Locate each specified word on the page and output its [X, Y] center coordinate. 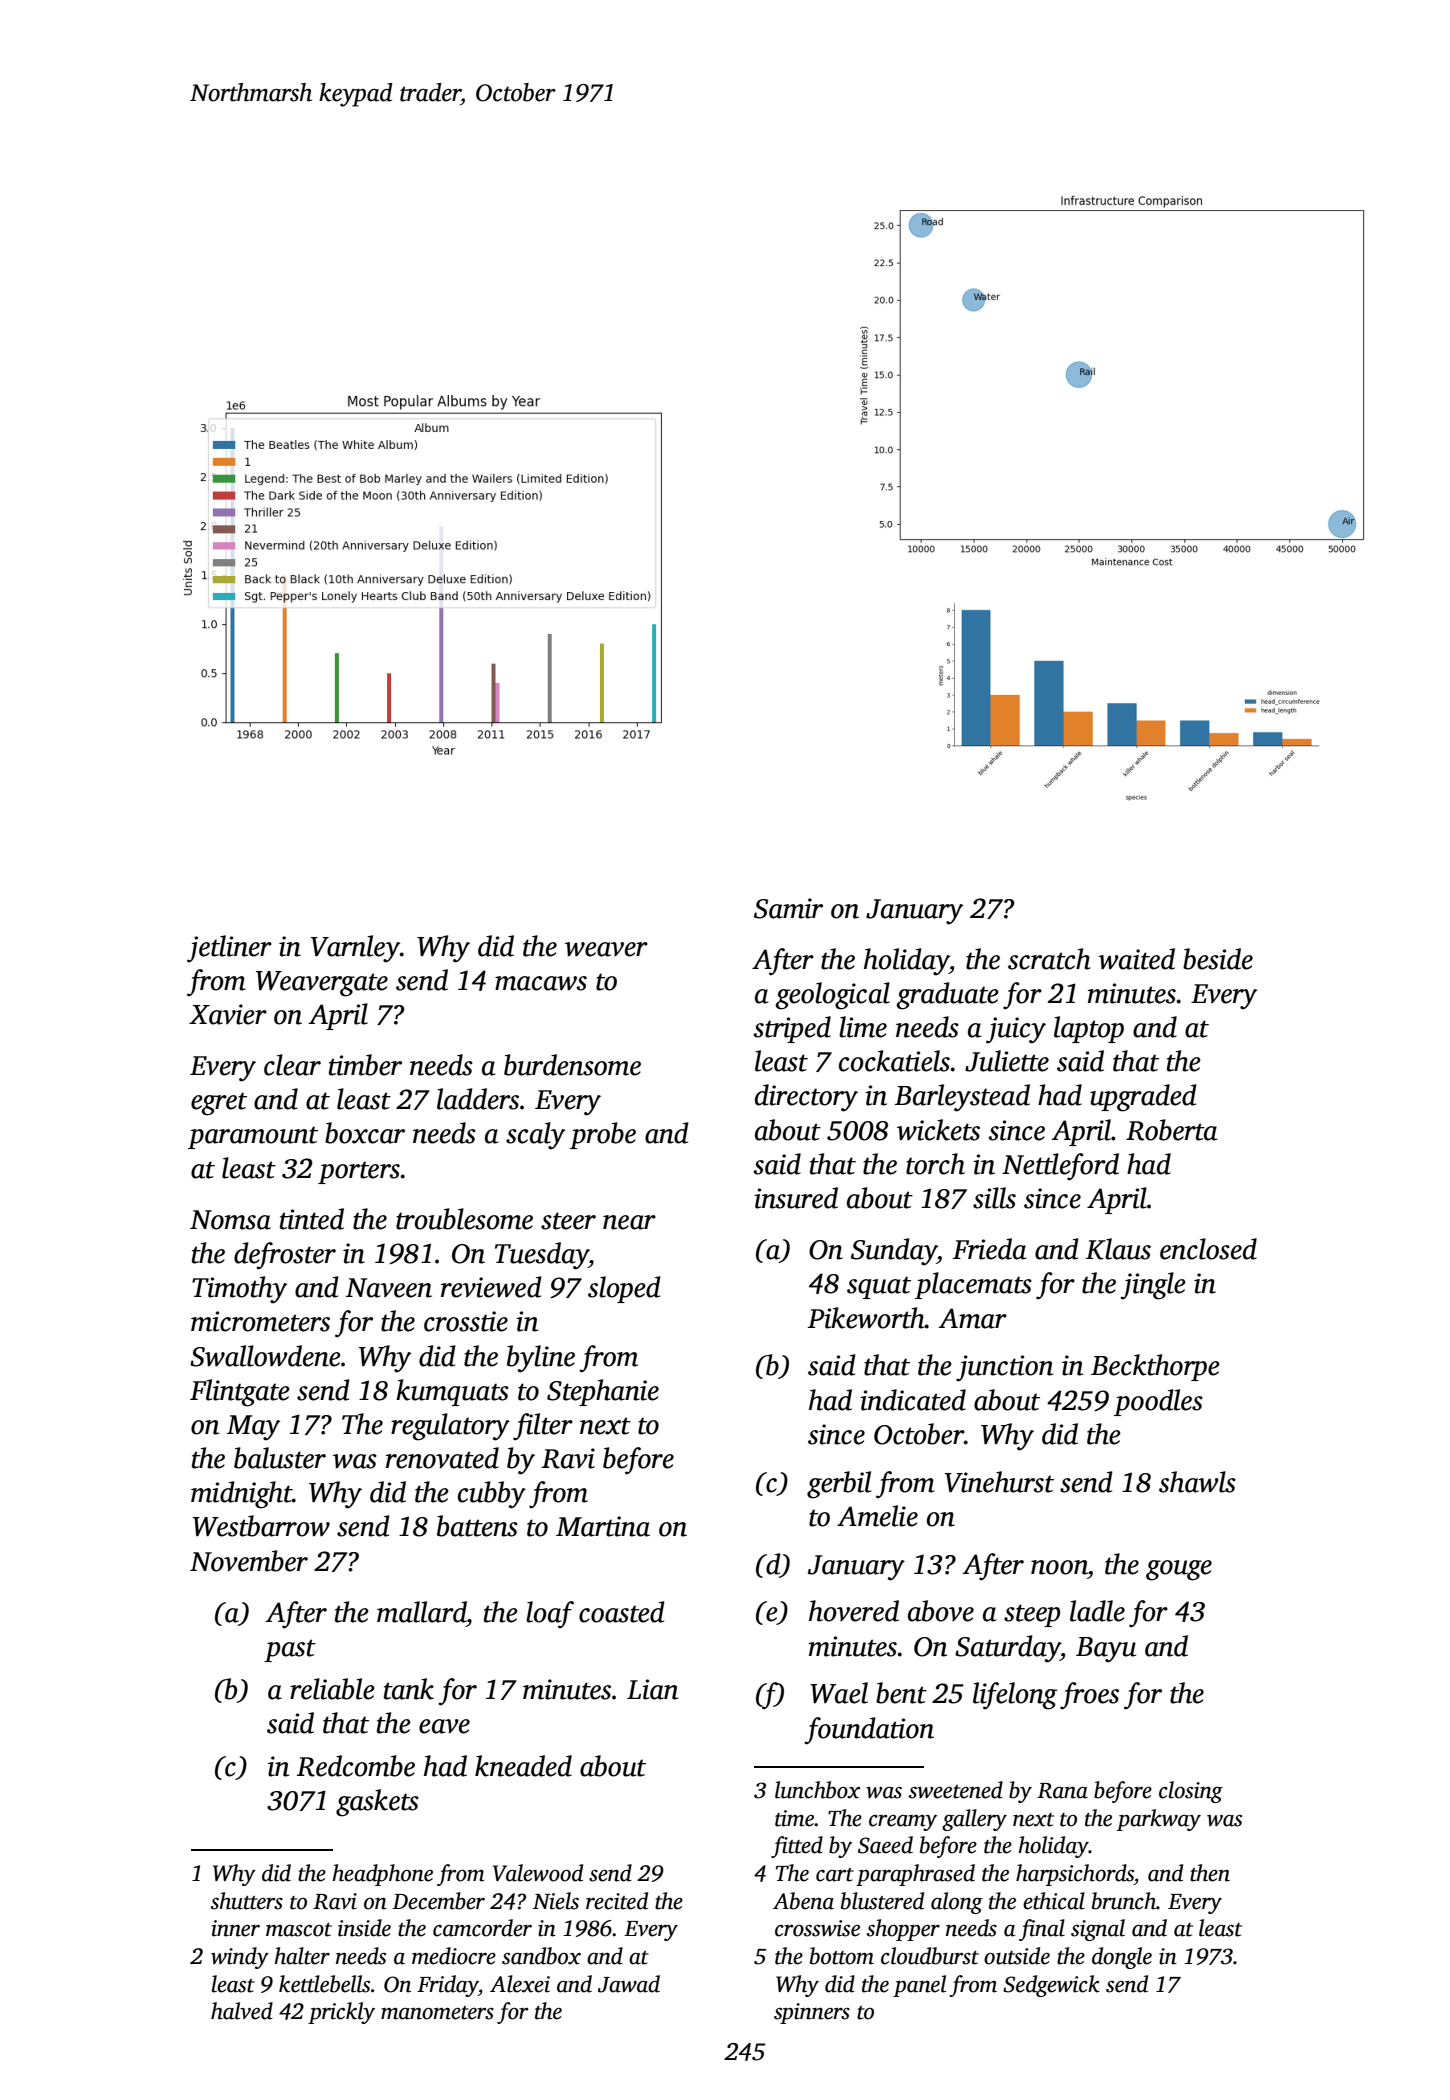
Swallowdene [265, 1356]
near [629, 1222]
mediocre [454, 1956]
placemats [973, 1285]
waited [1136, 959]
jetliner [229, 949]
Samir [788, 908]
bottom [842, 1956]
